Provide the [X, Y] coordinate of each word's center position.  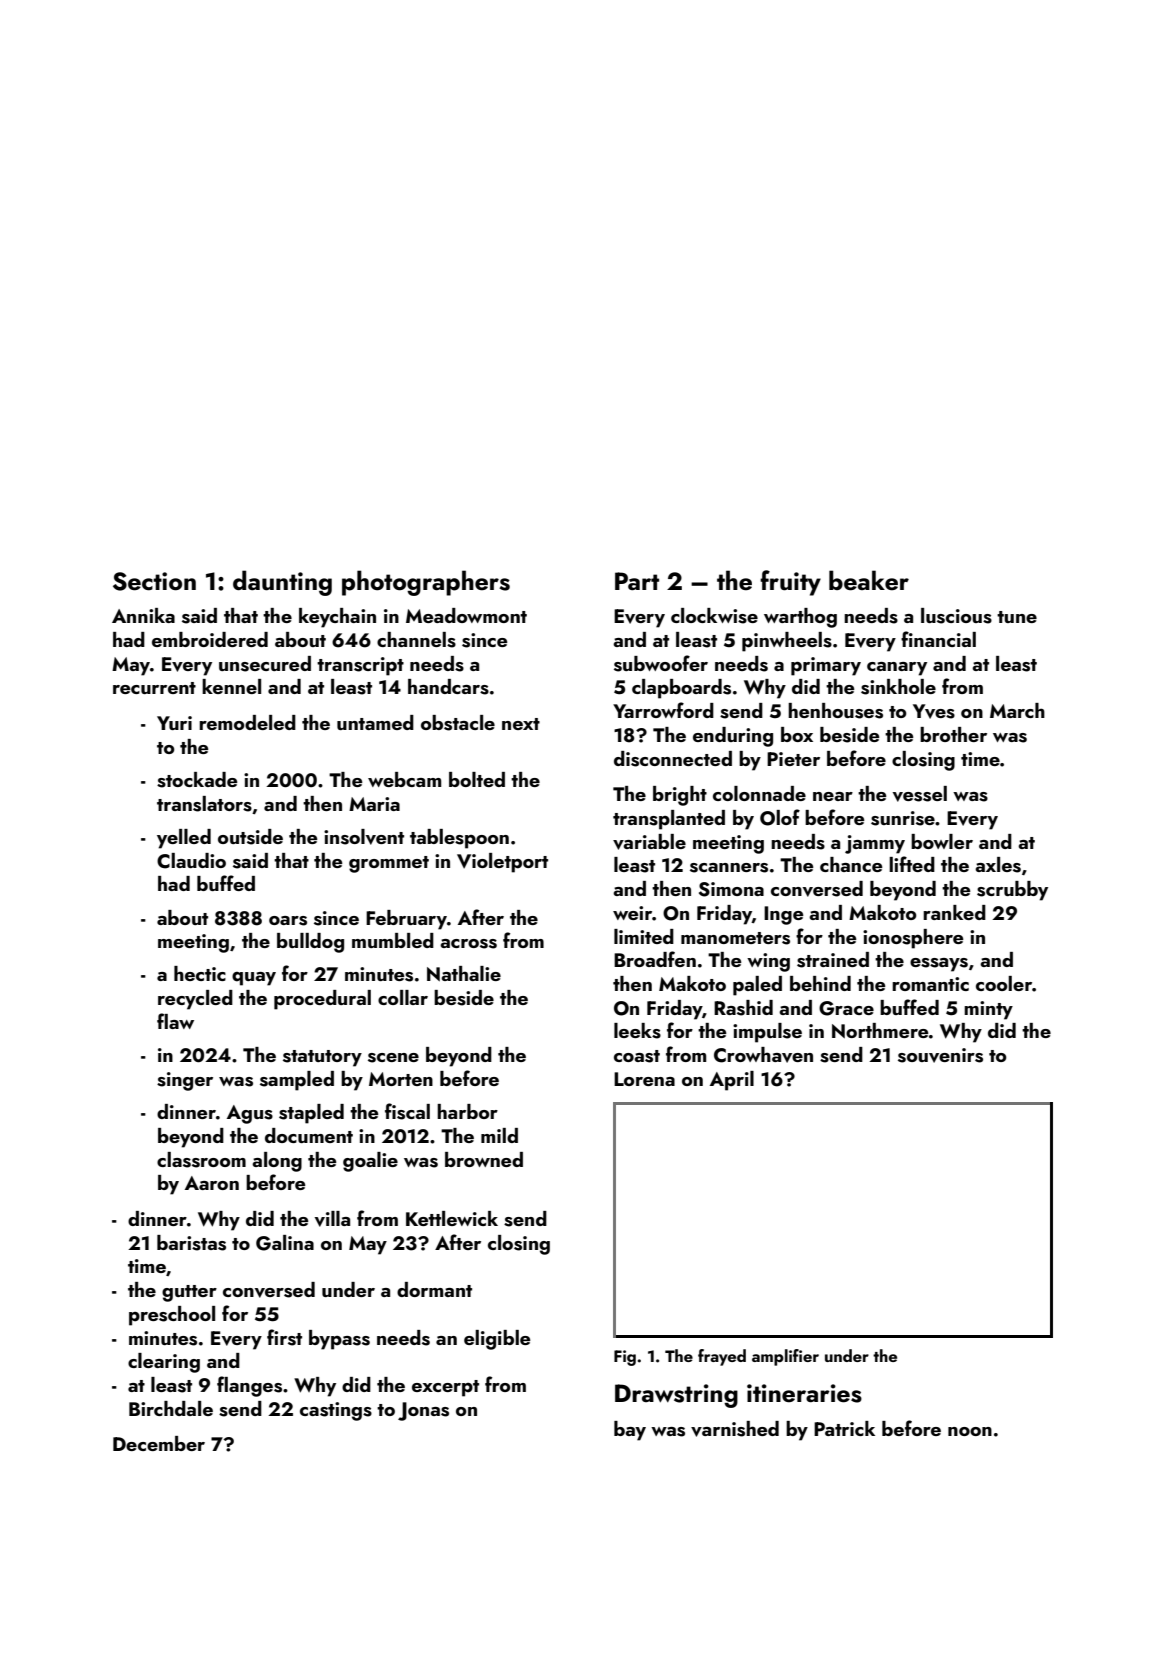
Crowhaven [763, 1055]
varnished [735, 1429]
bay [630, 1431]
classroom [201, 1160]
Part [637, 581]
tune [1017, 617]
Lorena [644, 1079]
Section [154, 581]
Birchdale [171, 1408]
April [732, 1081]
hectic [200, 973]
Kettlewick [452, 1218]
